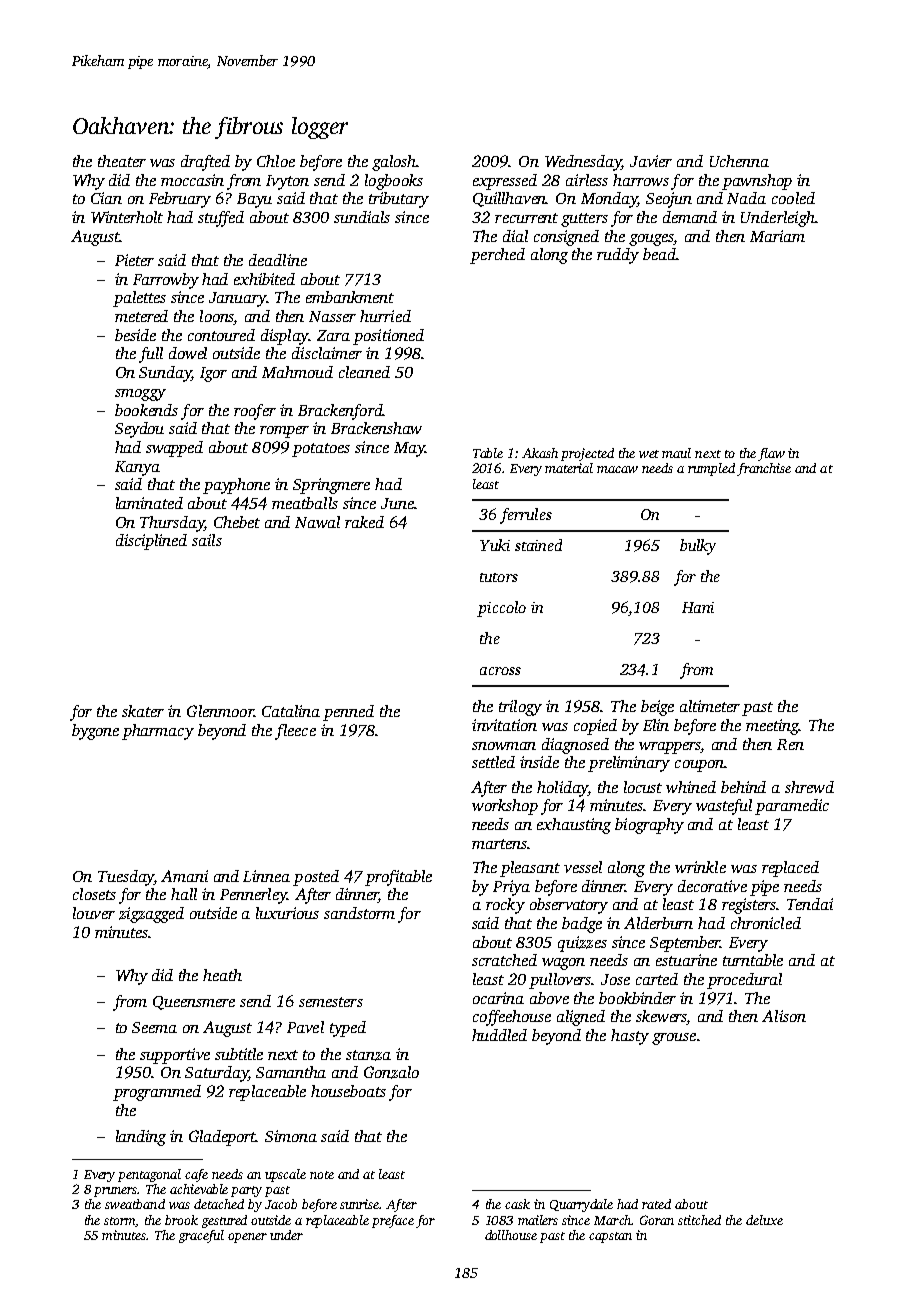  What do you see at coordinates (657, 708) in the page?
I see `beige` at bounding box center [657, 708].
